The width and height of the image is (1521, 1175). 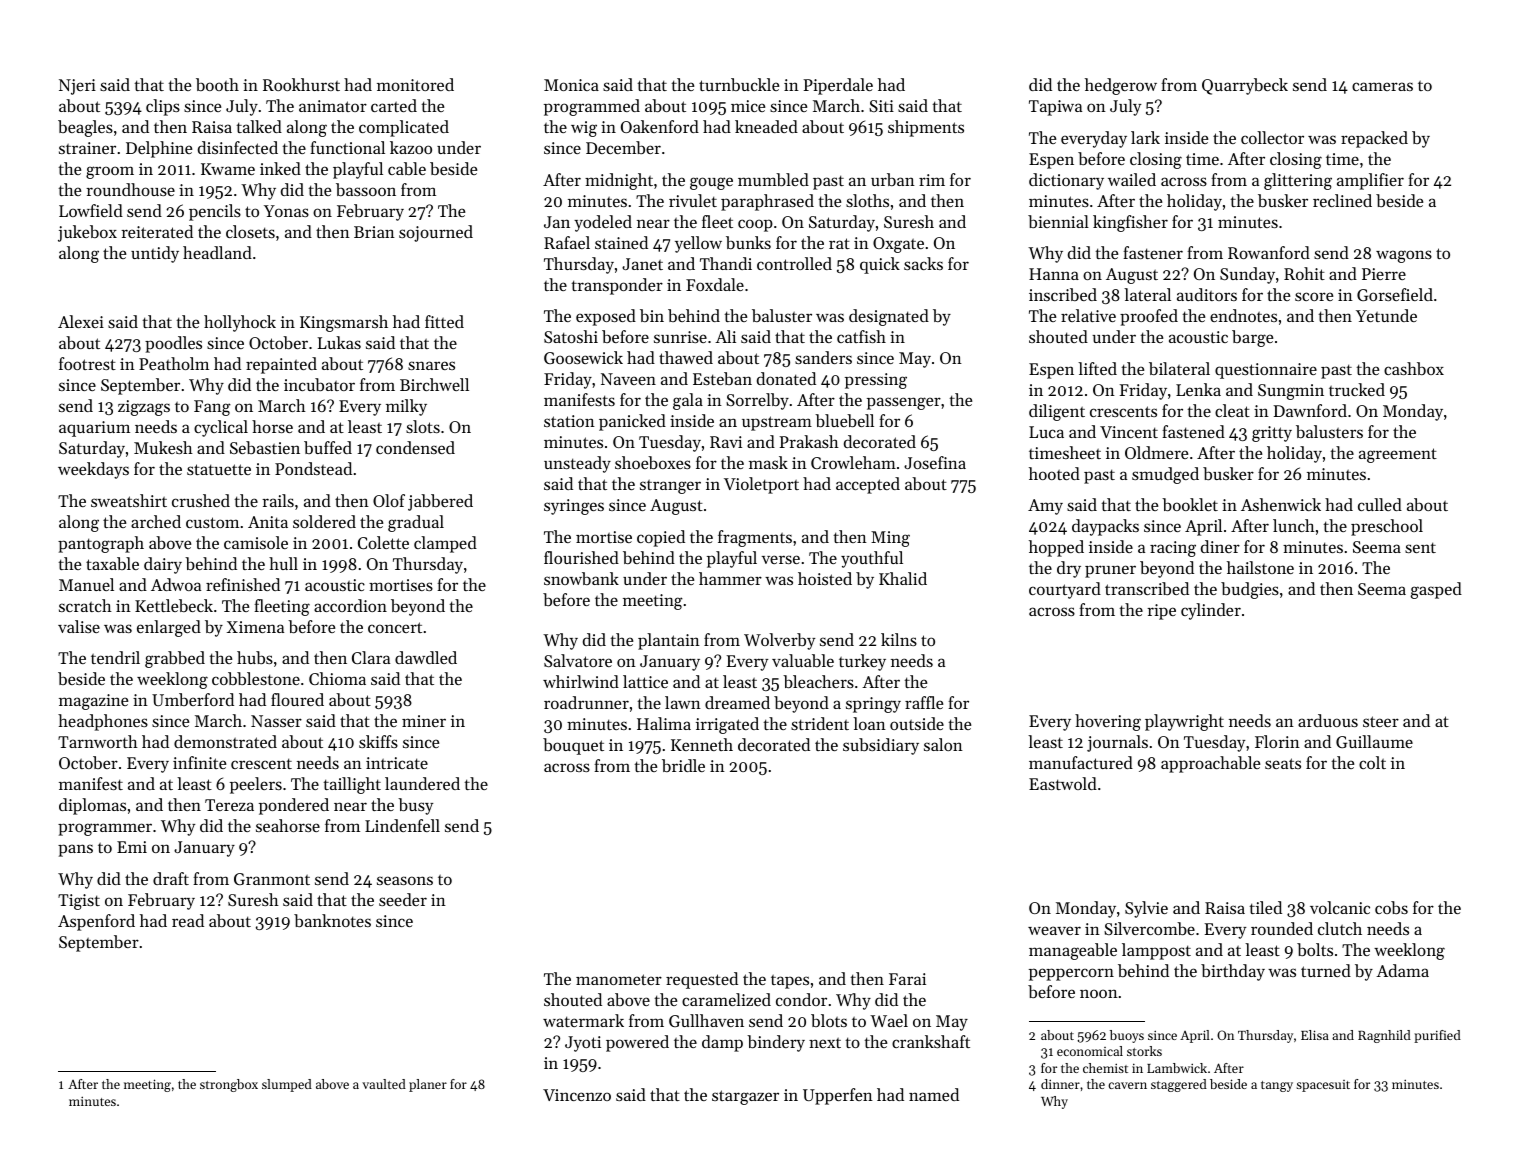 I want to click on sweatshirt, so click(x=129, y=500).
